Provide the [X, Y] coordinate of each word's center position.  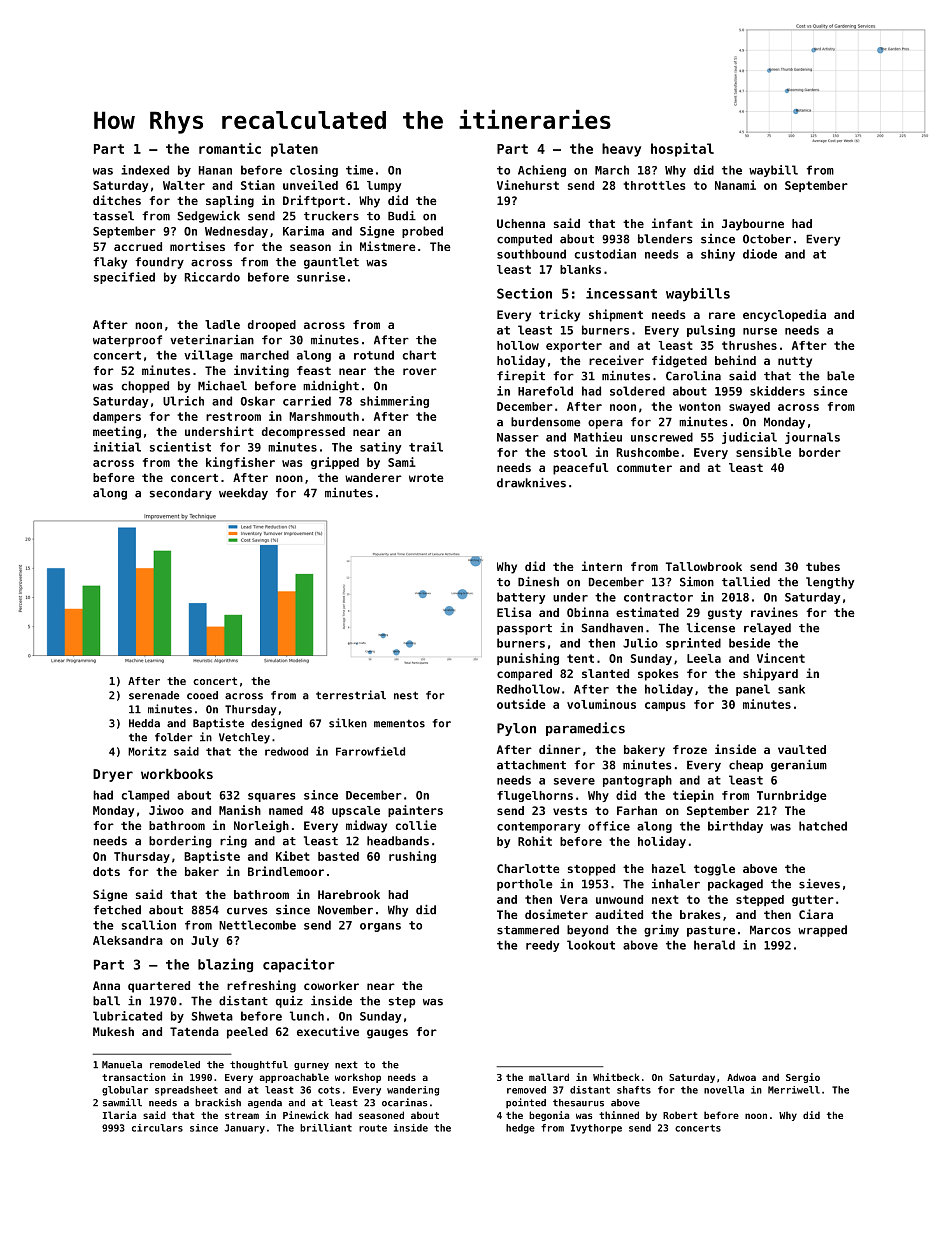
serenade [154, 695]
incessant [621, 293]
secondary [181, 494]
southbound [531, 254]
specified [124, 278]
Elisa [514, 612]
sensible [763, 452]
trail [426, 447]
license [711, 628]
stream [242, 1115]
